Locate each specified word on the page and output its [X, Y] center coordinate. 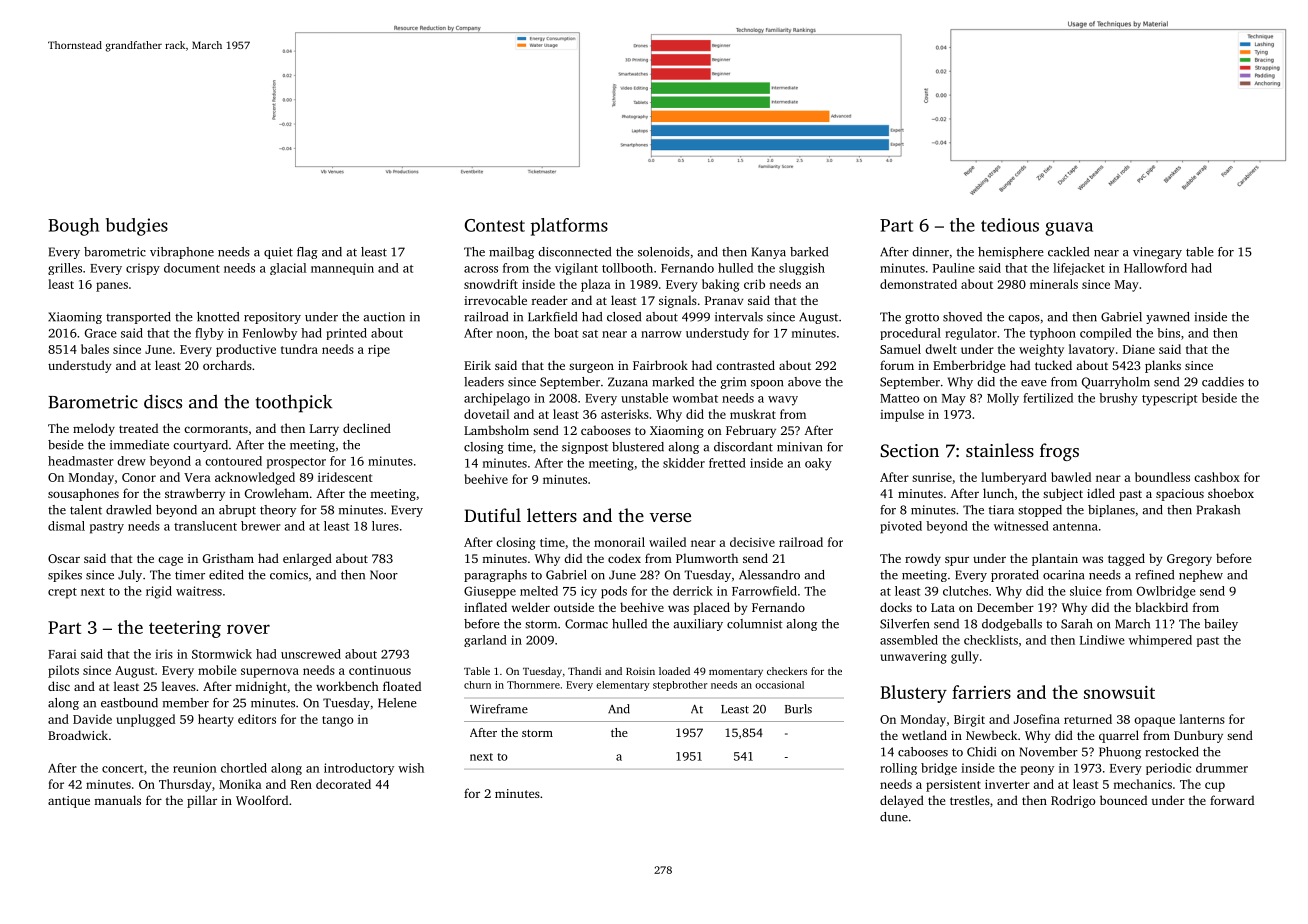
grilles [65, 269]
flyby [209, 334]
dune [894, 817]
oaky [818, 464]
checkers [787, 671]
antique [69, 802]
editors [257, 719]
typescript [1170, 399]
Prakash [1218, 510]
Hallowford [1155, 268]
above [804, 382]
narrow [661, 334]
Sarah [1076, 624]
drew [131, 461]
